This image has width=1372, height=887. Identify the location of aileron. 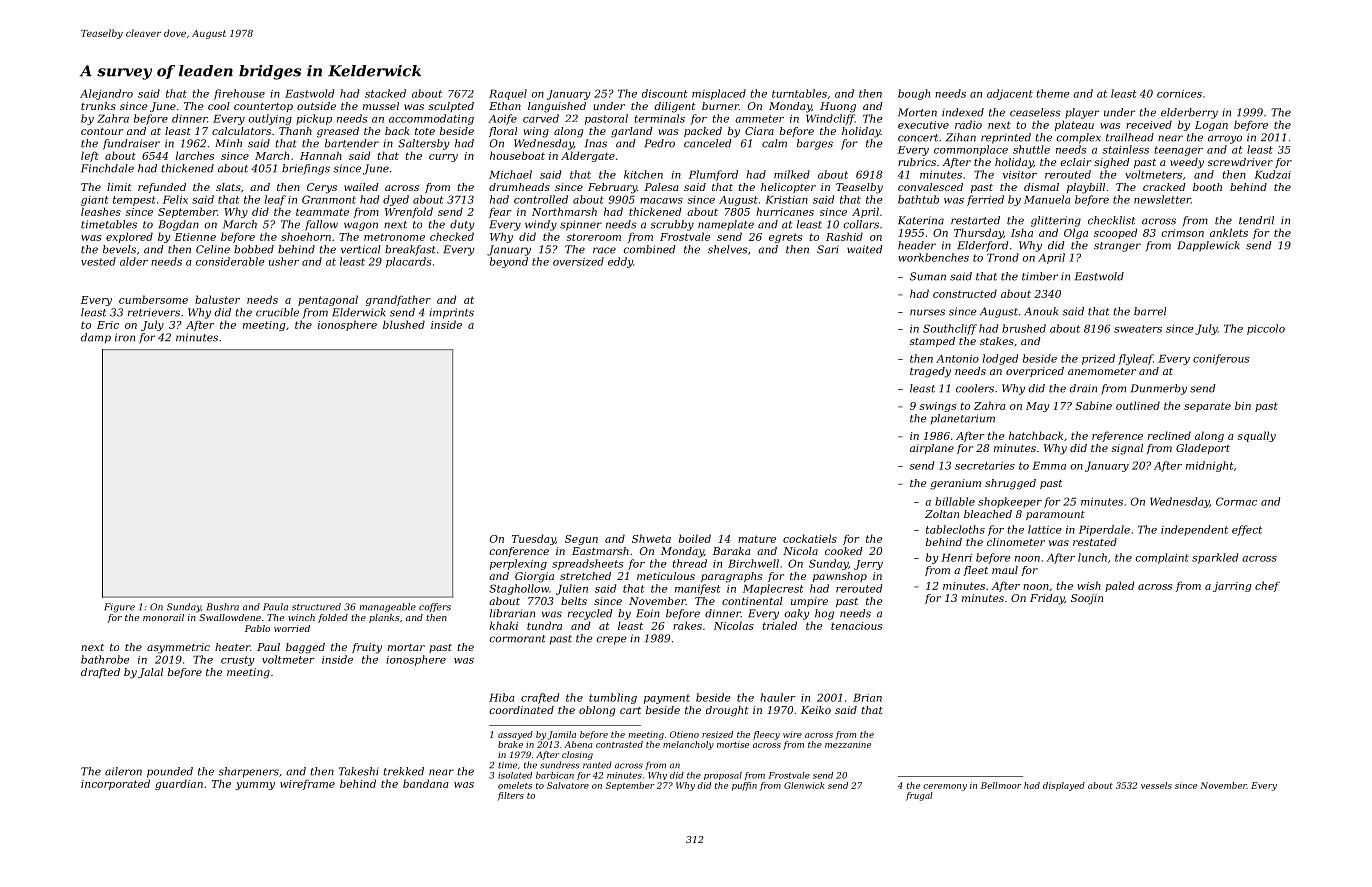
(123, 771).
